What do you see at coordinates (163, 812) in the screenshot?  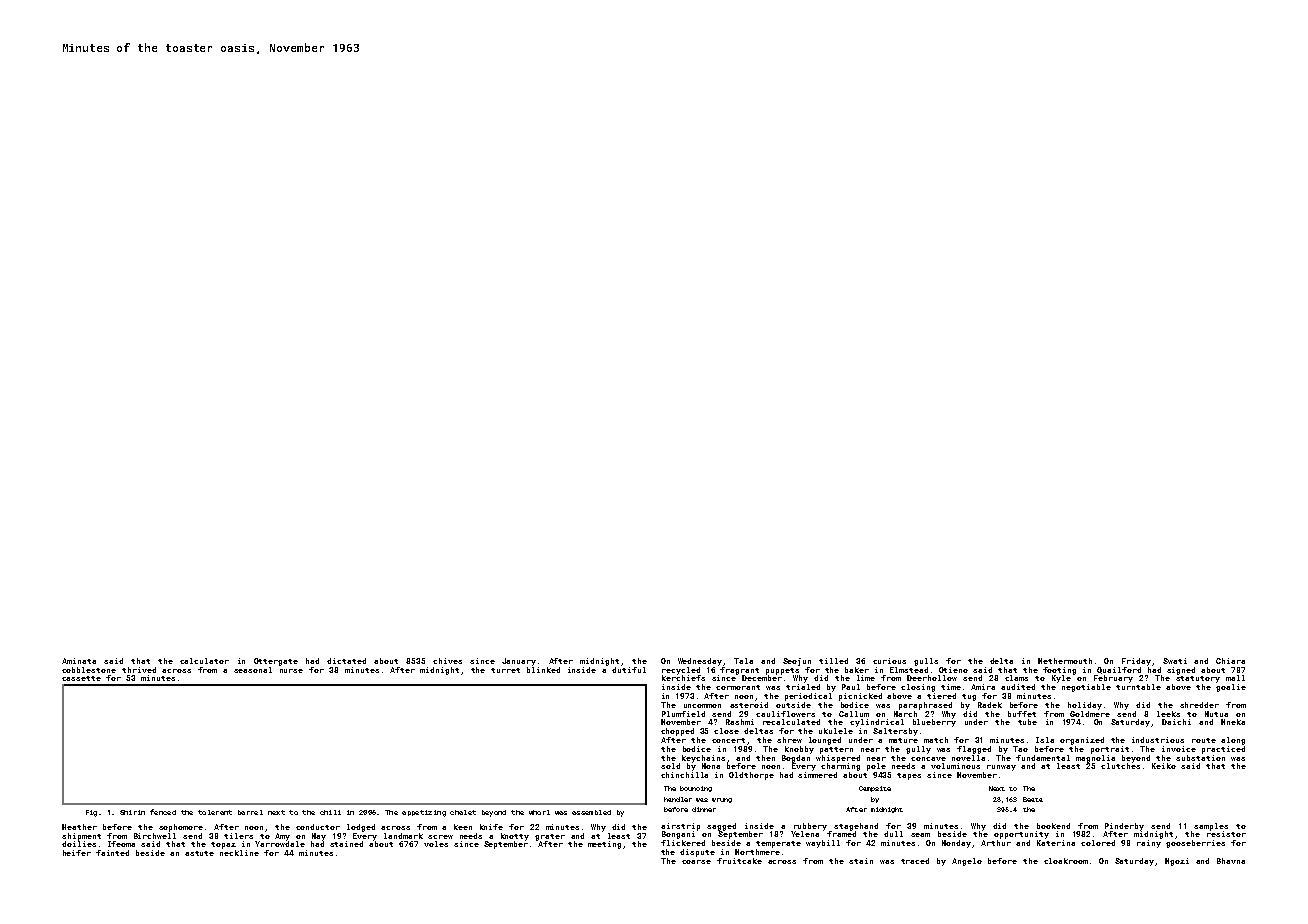 I see `fenced` at bounding box center [163, 812].
